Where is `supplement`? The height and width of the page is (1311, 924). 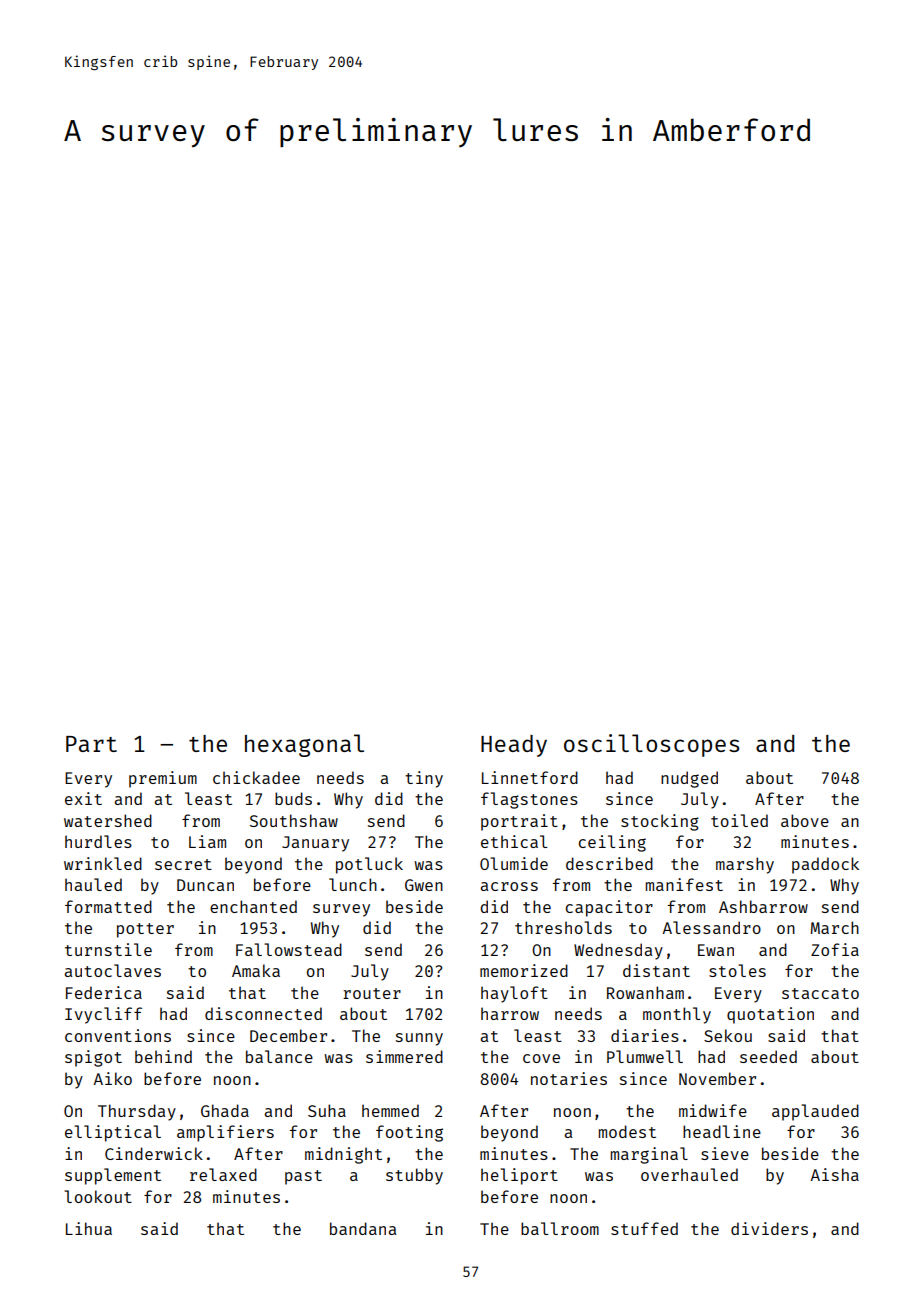 supplement is located at coordinates (113, 1176).
